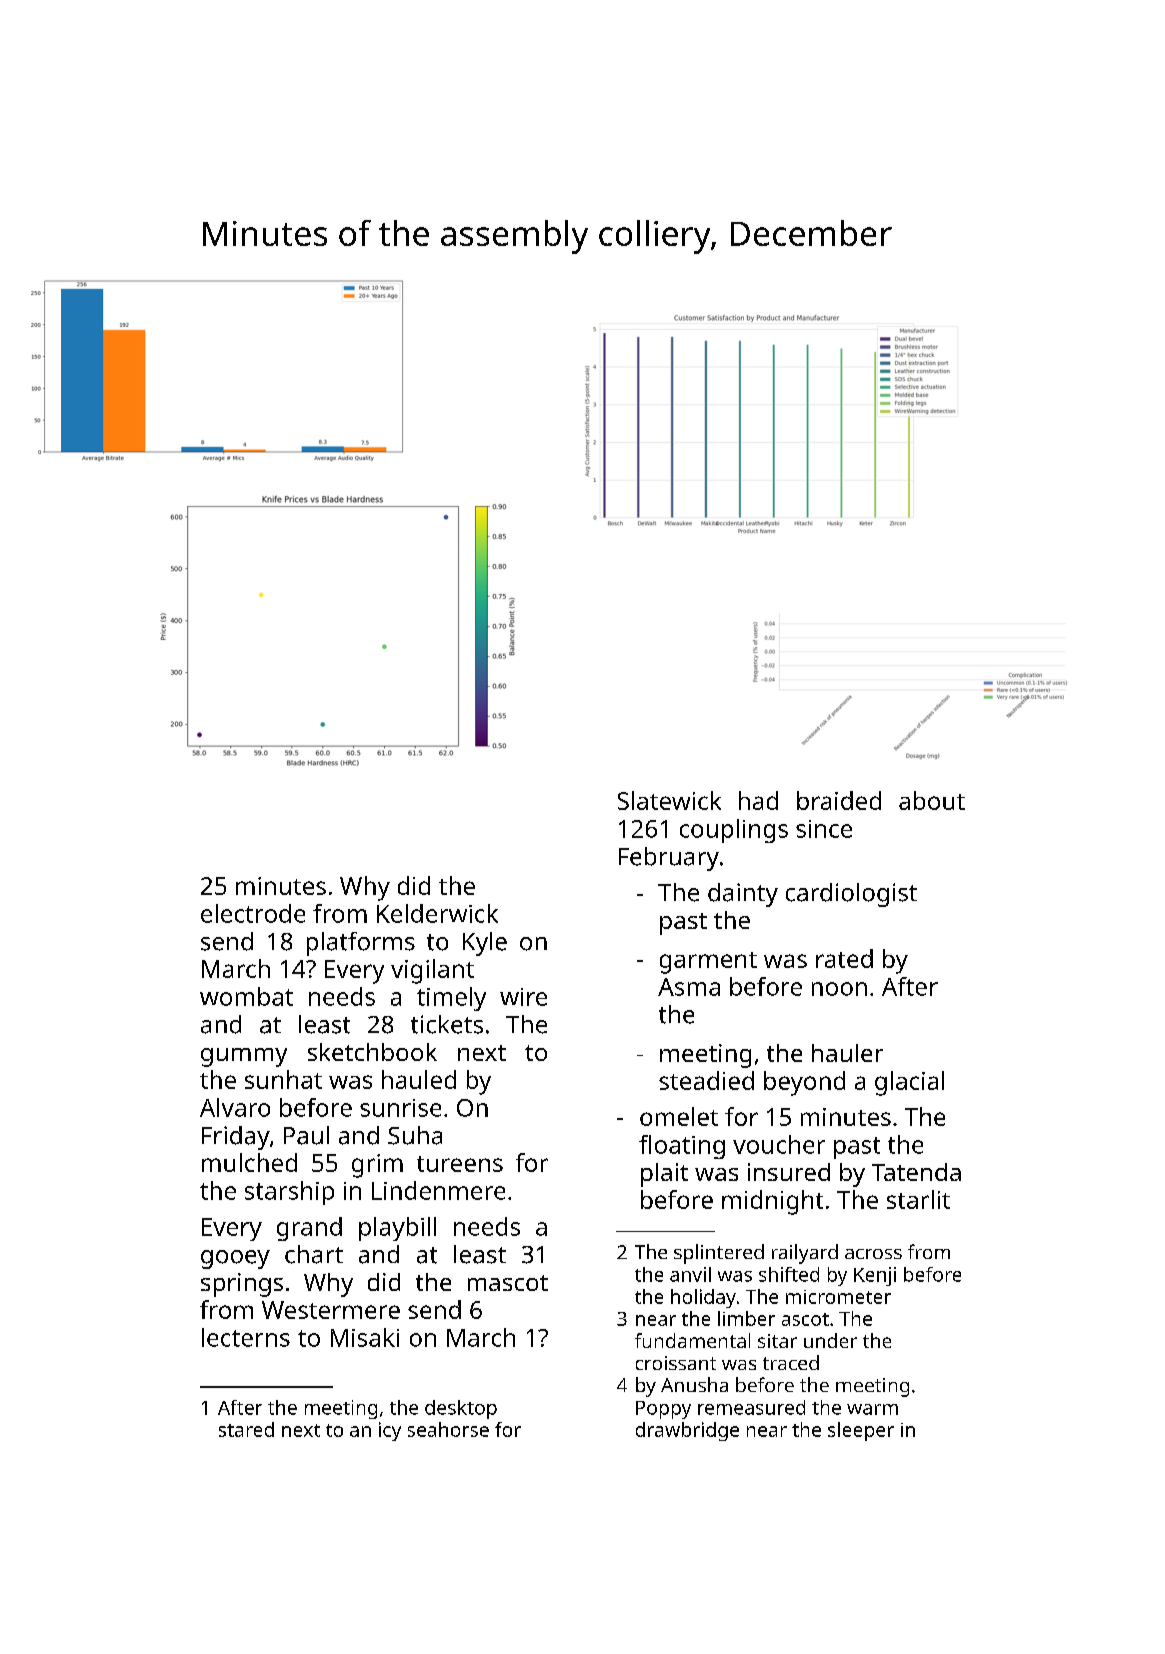 Image resolution: width=1165 pixels, height=1654 pixels. What do you see at coordinates (689, 987) in the image?
I see `Asma` at bounding box center [689, 987].
